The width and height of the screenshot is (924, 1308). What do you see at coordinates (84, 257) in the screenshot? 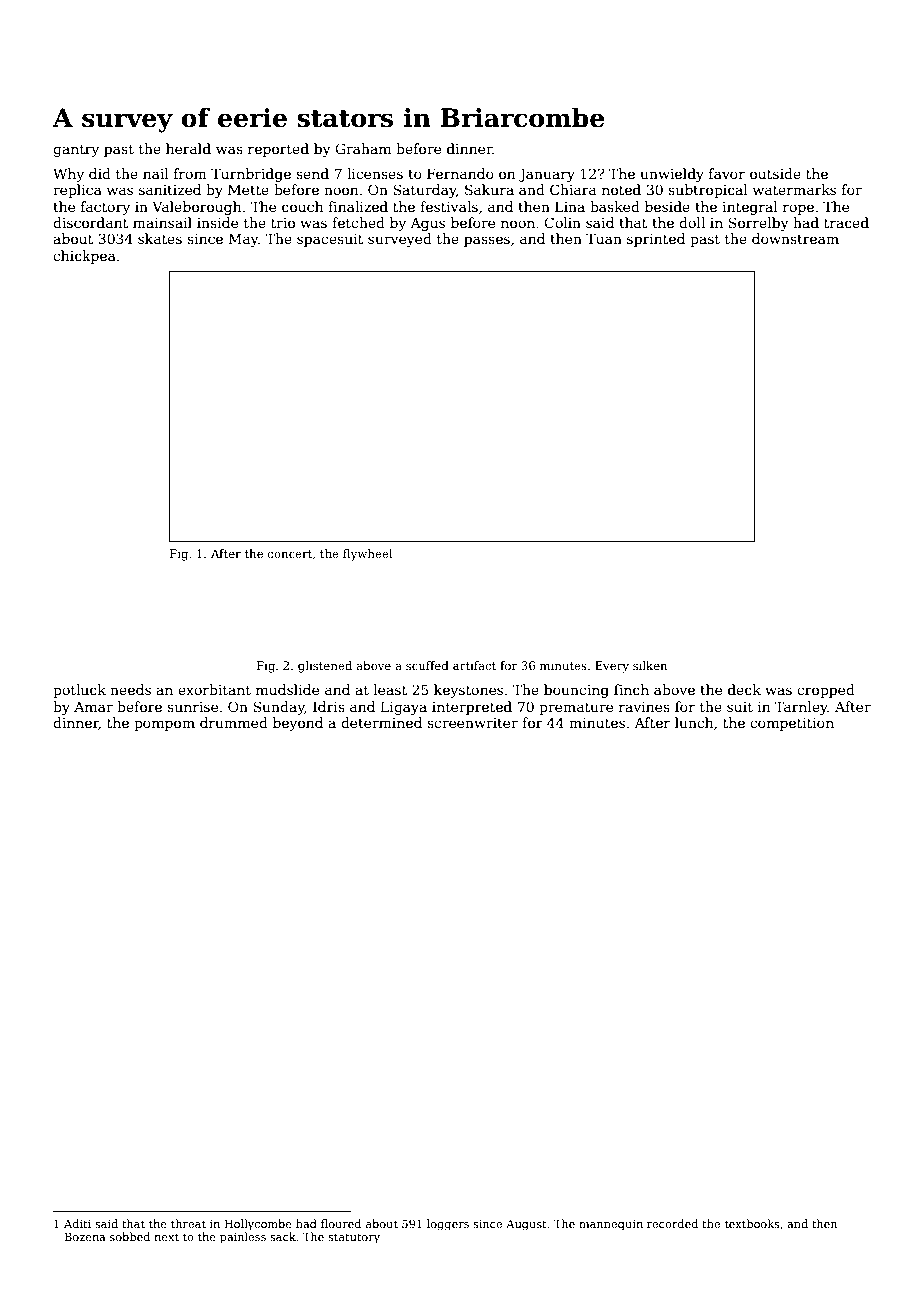
I see `chickpea` at bounding box center [84, 257].
